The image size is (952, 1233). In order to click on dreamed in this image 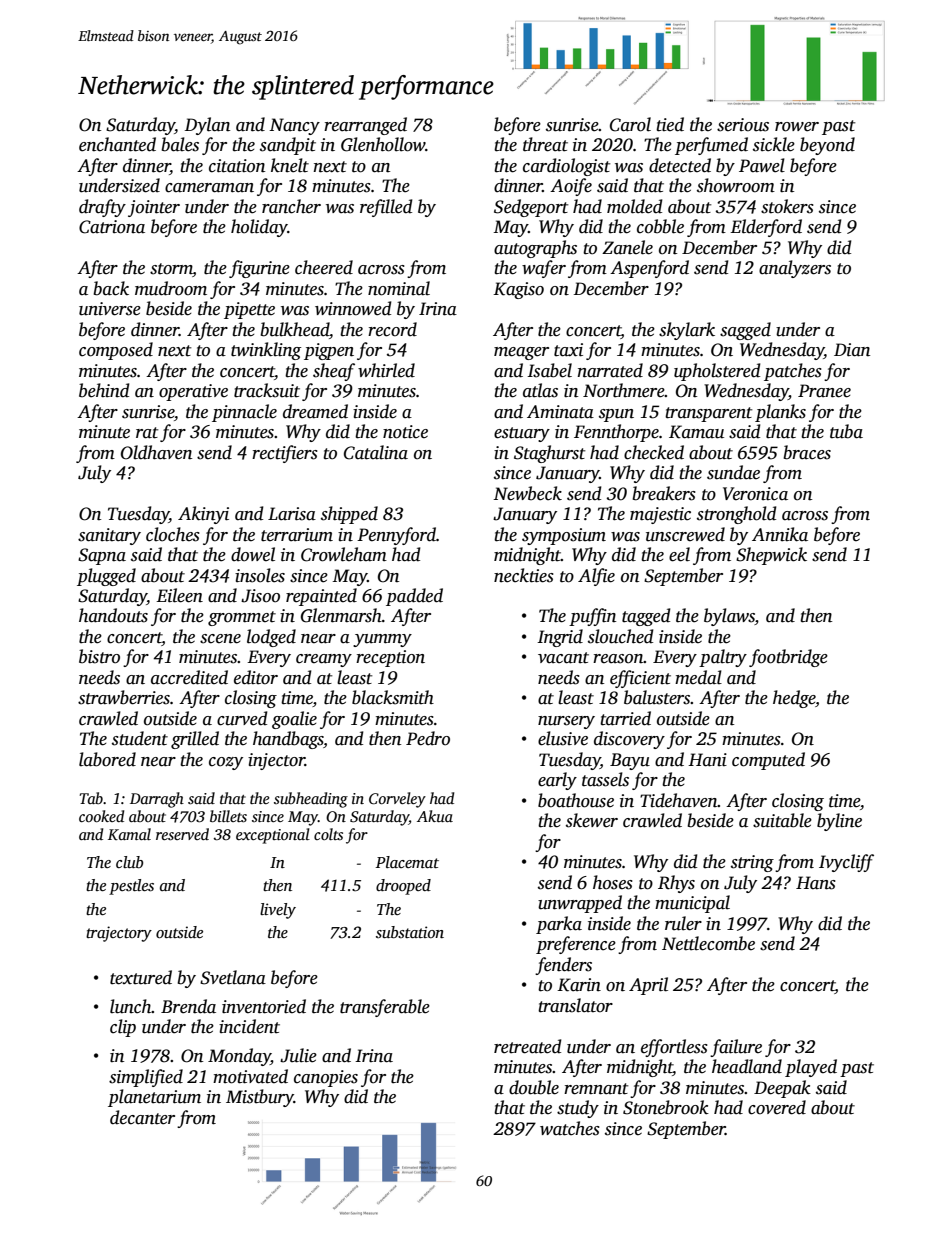, I will do `click(315, 411)`.
